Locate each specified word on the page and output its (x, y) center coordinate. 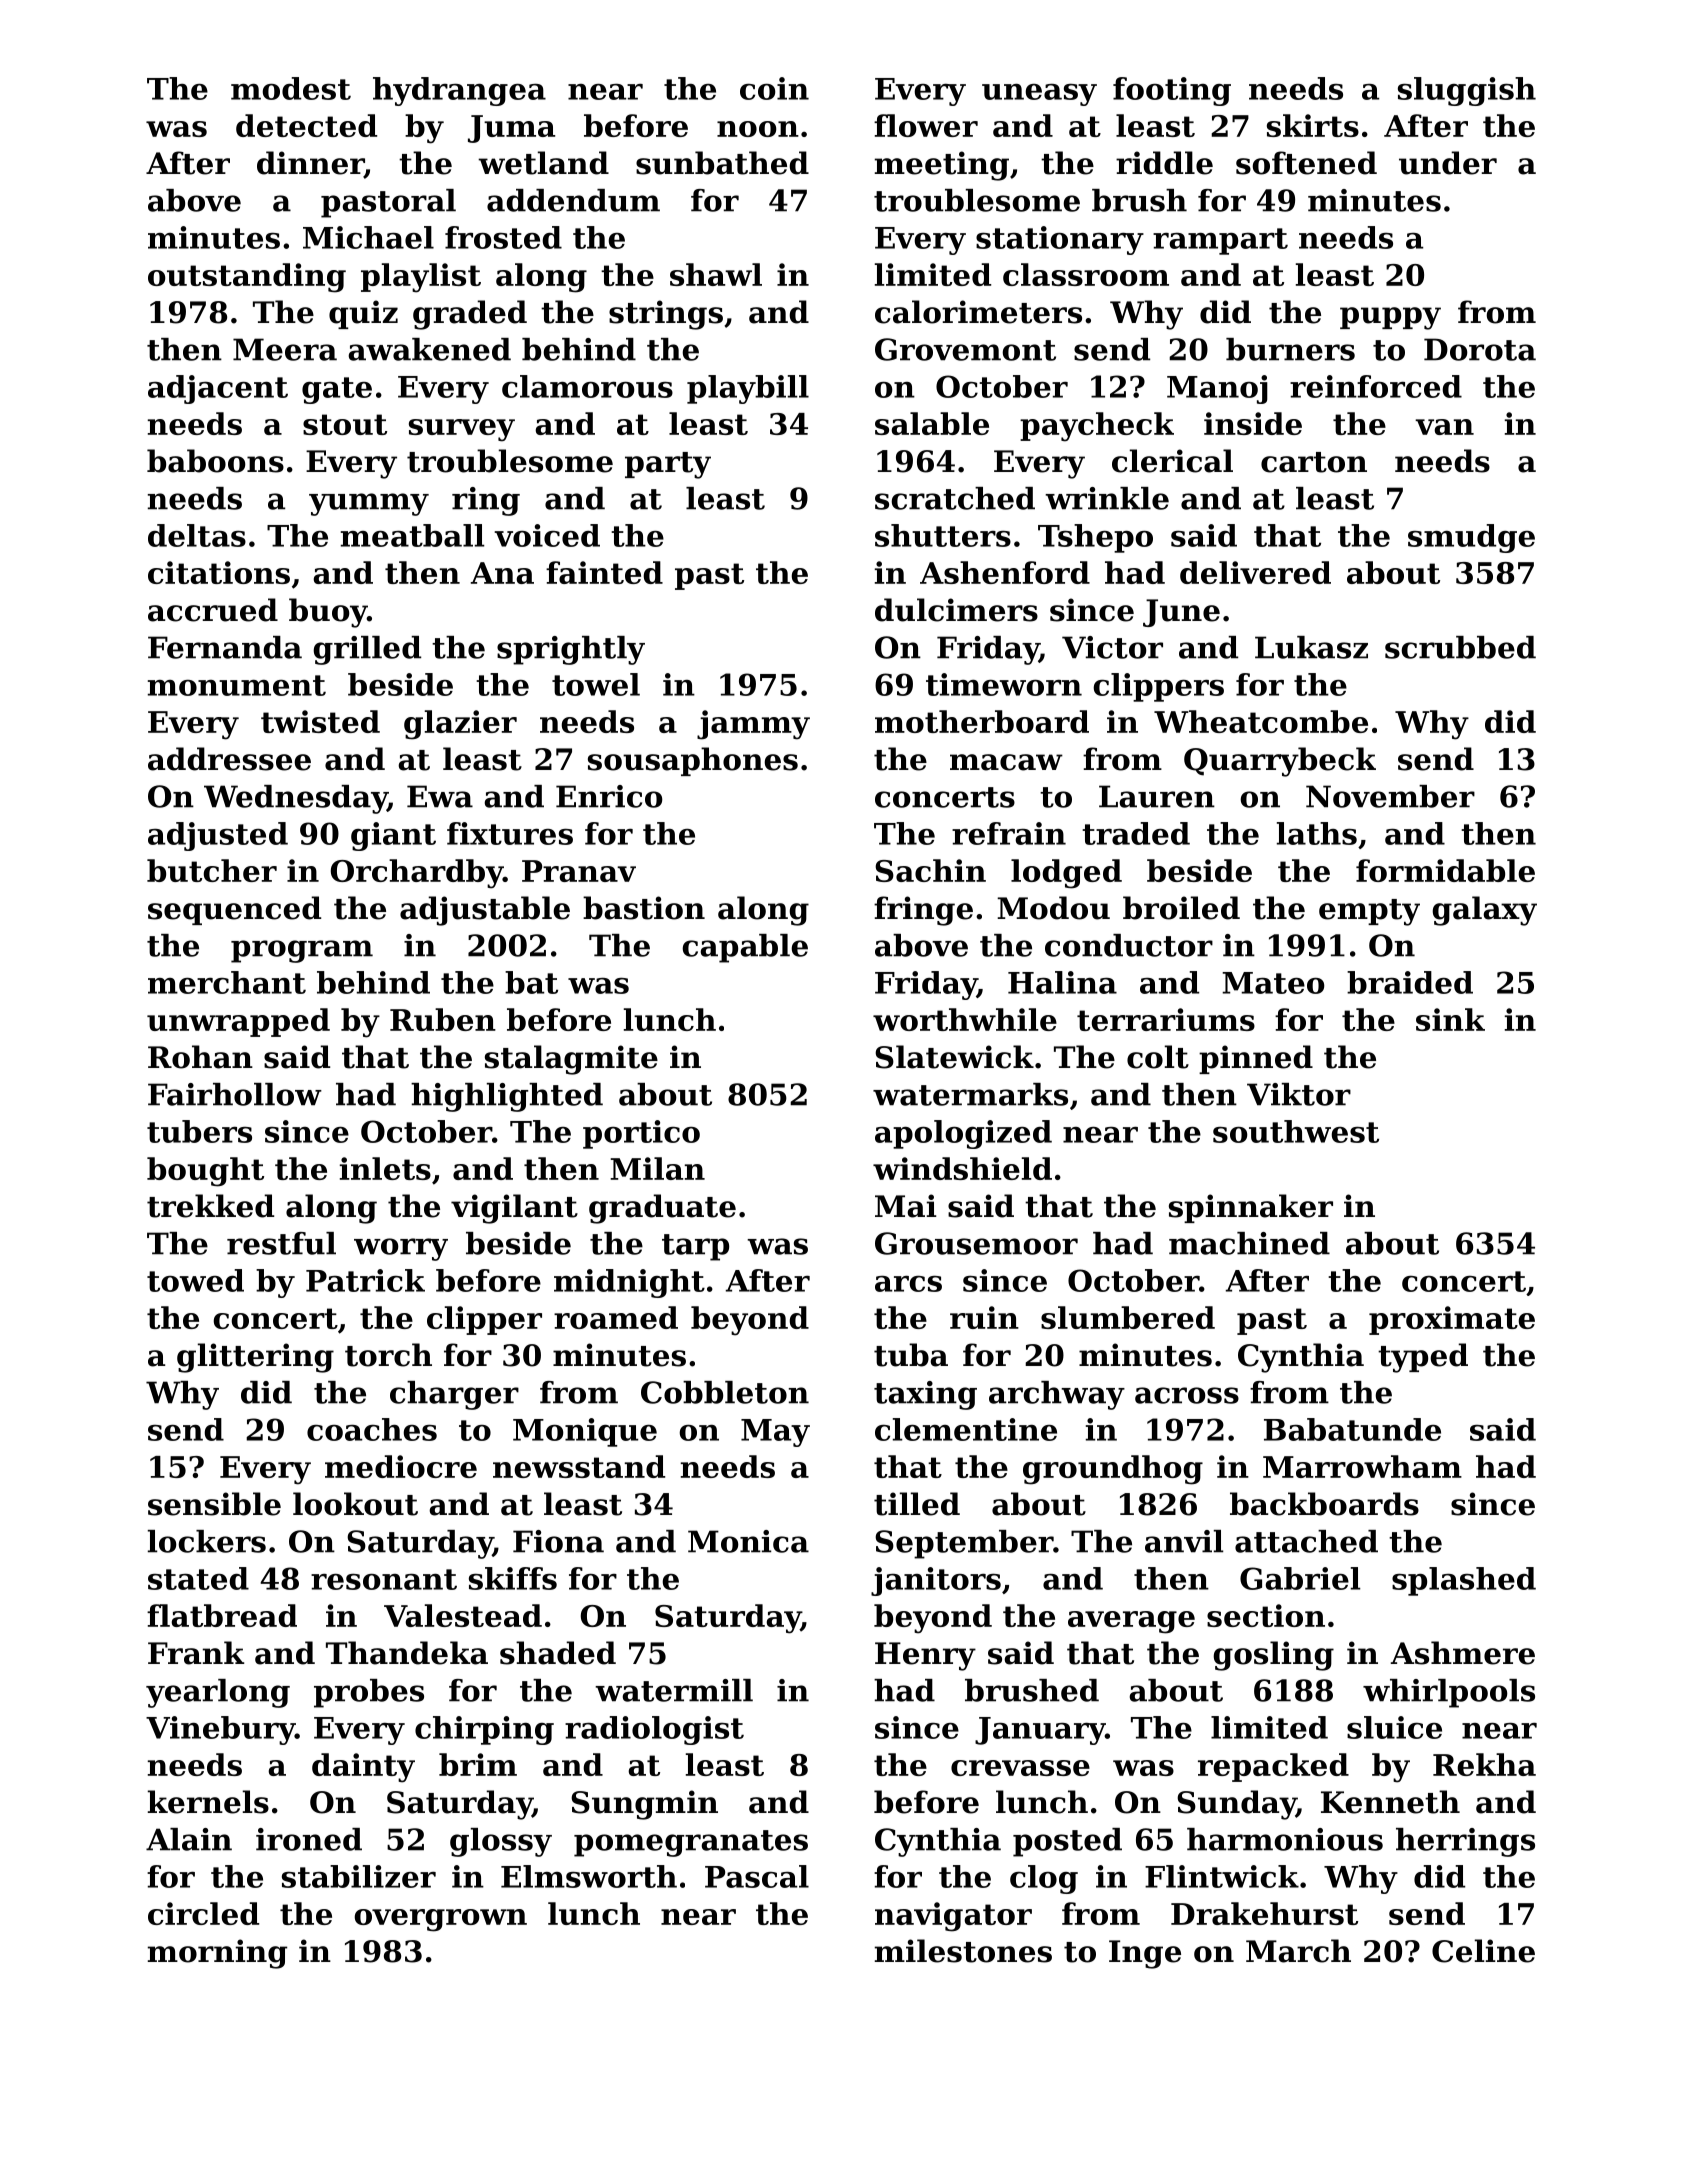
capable (745, 948)
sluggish (1467, 91)
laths (1317, 833)
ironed (309, 1839)
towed (195, 1280)
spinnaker (1251, 1208)
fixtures (510, 833)
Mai (906, 1206)
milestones (963, 1951)
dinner (310, 164)
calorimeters (978, 312)
